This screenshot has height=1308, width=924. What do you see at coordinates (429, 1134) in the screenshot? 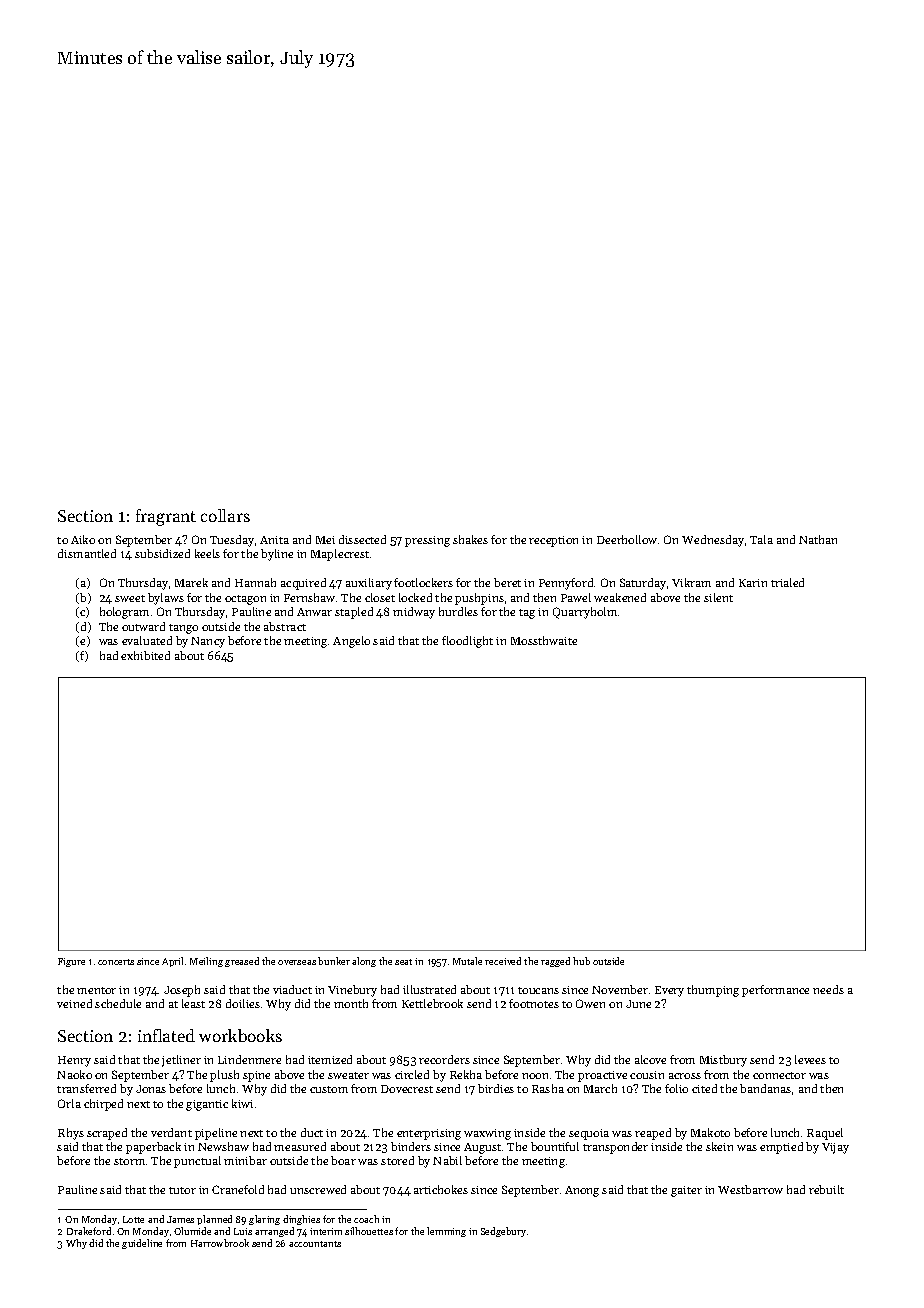
I see `enterprising` at bounding box center [429, 1134].
